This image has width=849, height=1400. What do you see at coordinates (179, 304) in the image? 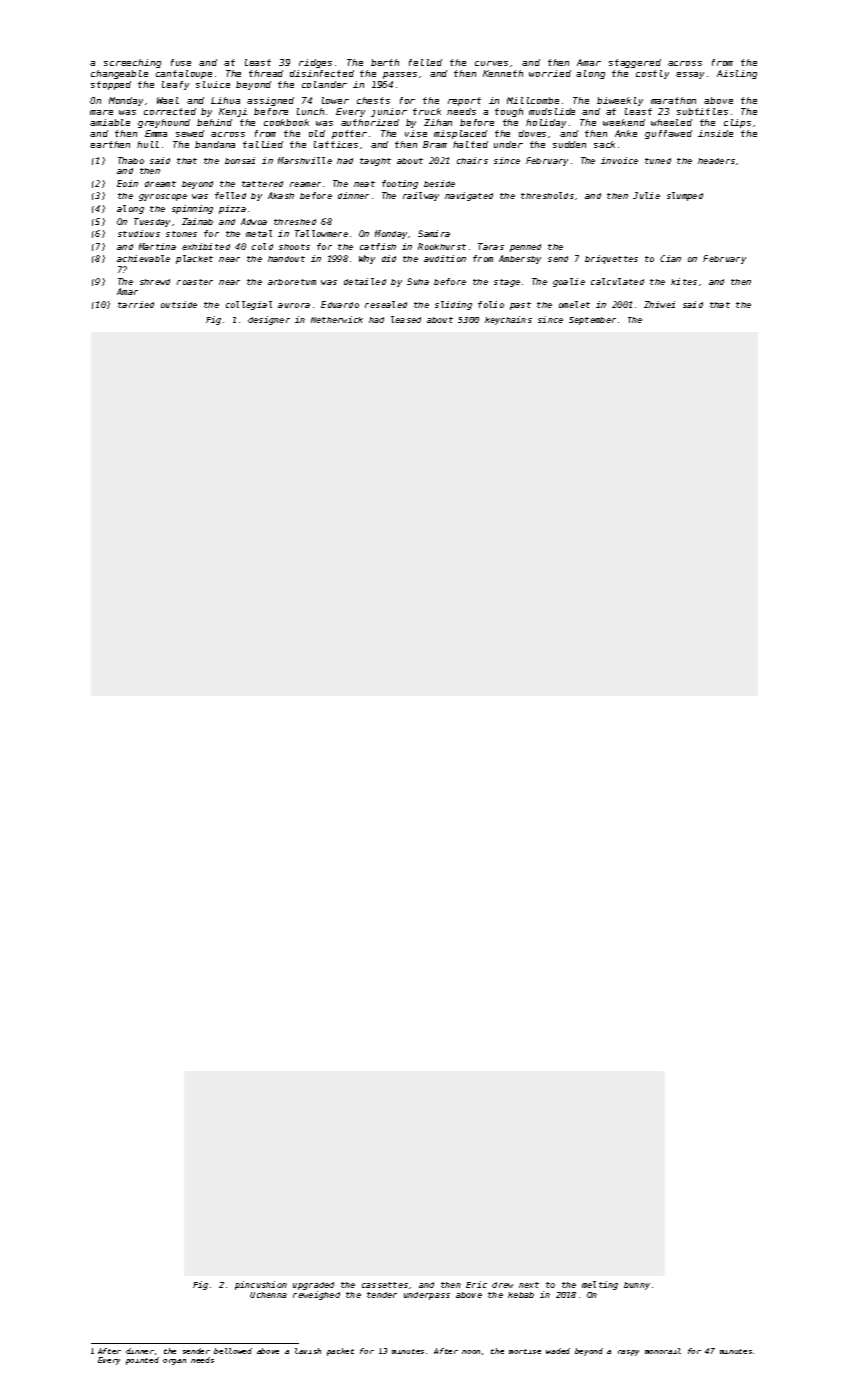
I see `outside` at bounding box center [179, 304].
